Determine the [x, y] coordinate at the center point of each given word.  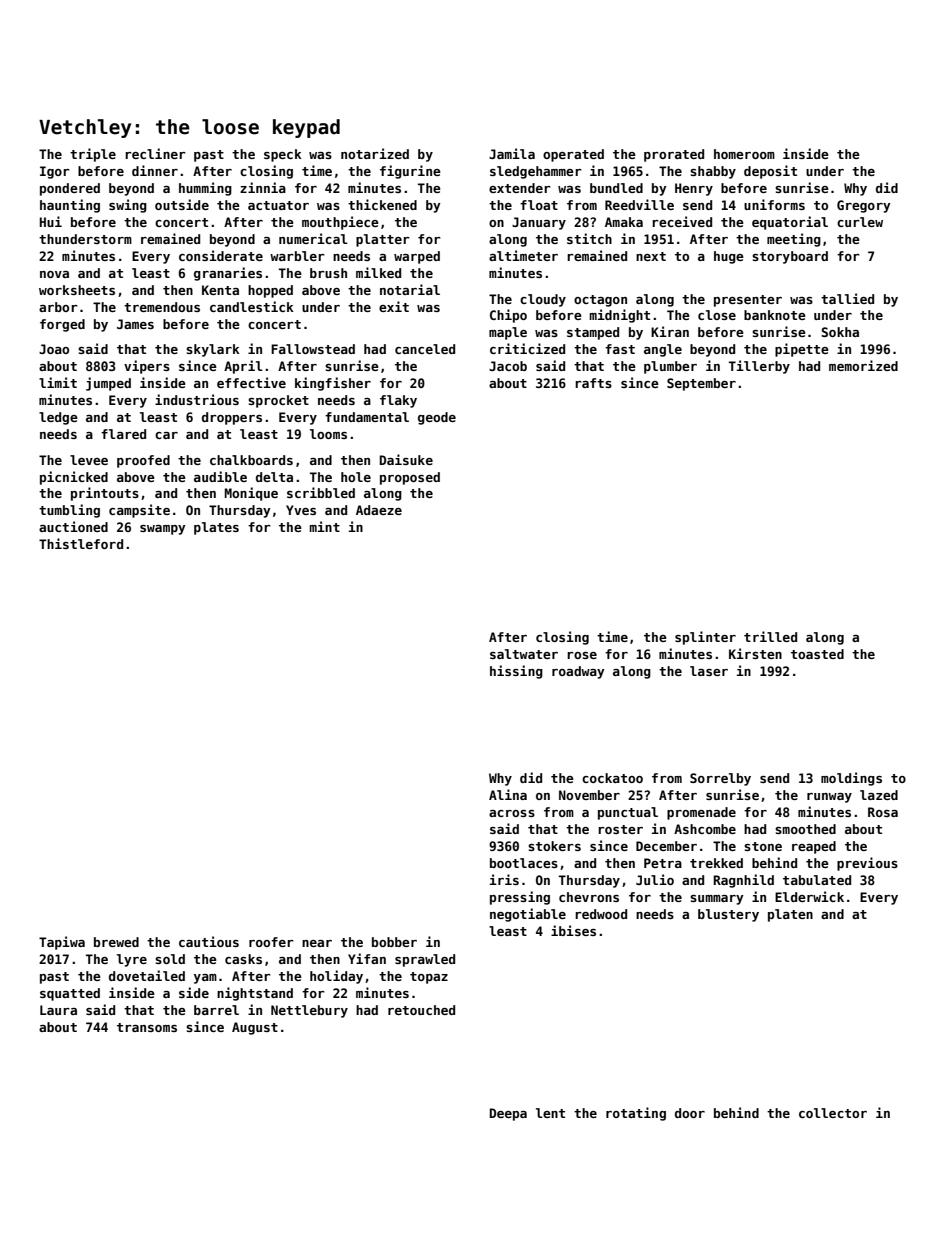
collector [833, 1113]
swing [128, 206]
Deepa [508, 1114]
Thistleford [81, 543]
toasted [817, 654]
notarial [410, 289]
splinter [705, 638]
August [255, 1028]
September [701, 384]
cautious [209, 941]
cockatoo [612, 778]
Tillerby [759, 367]
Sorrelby [720, 779]
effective [251, 382]
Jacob [508, 366]
